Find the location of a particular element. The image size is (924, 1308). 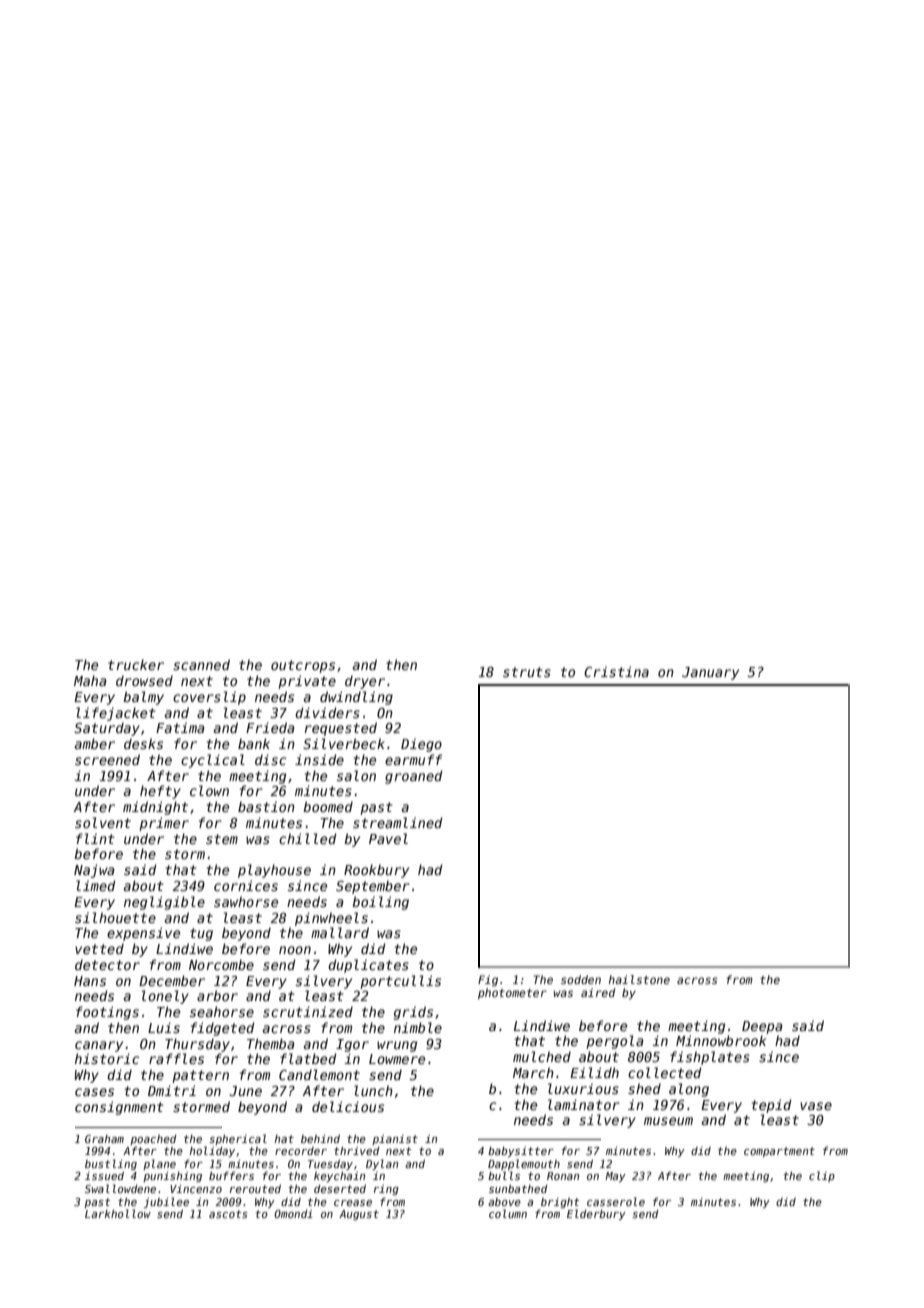

Thursday is located at coordinates (197, 1045).
